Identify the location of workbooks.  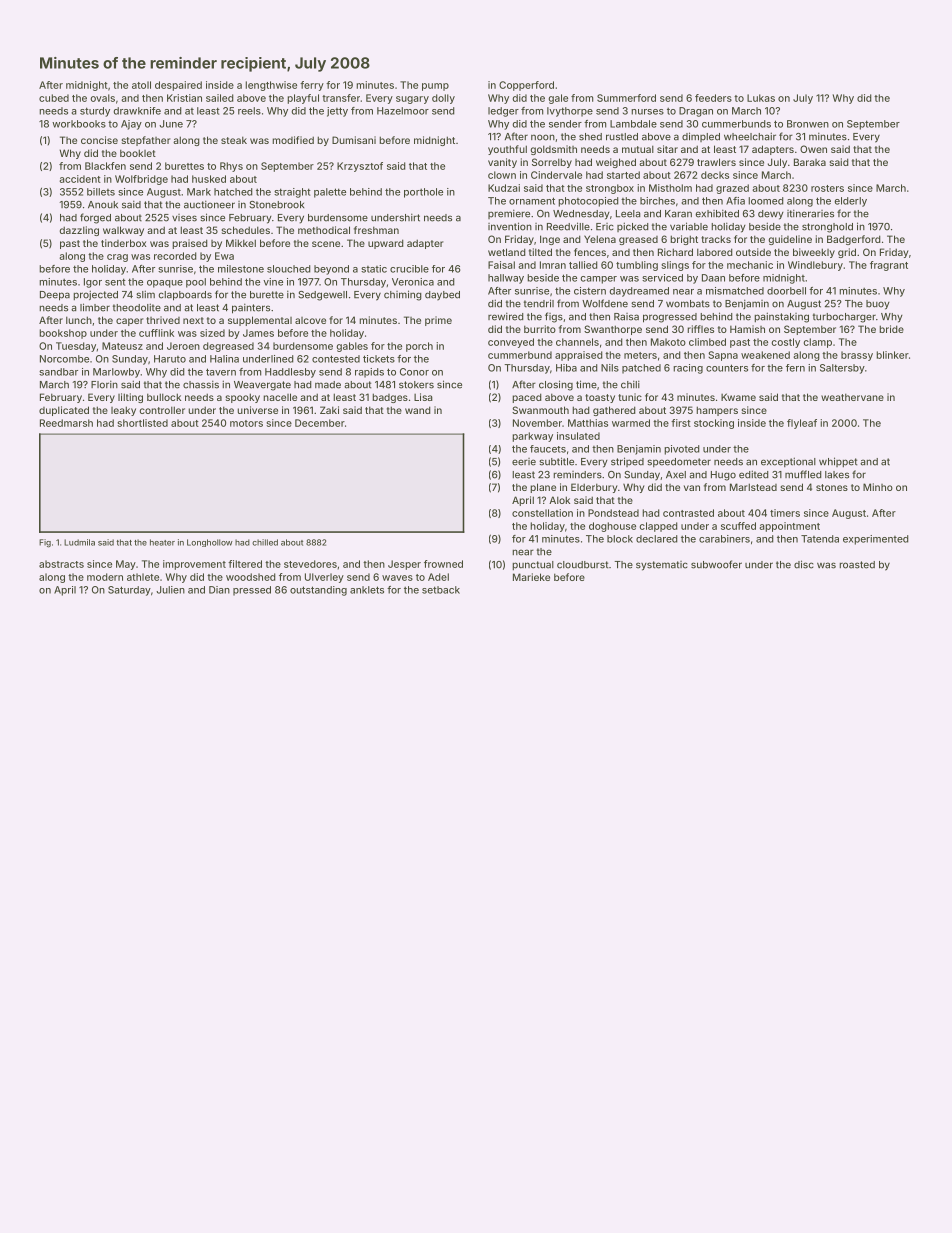
(79, 124).
